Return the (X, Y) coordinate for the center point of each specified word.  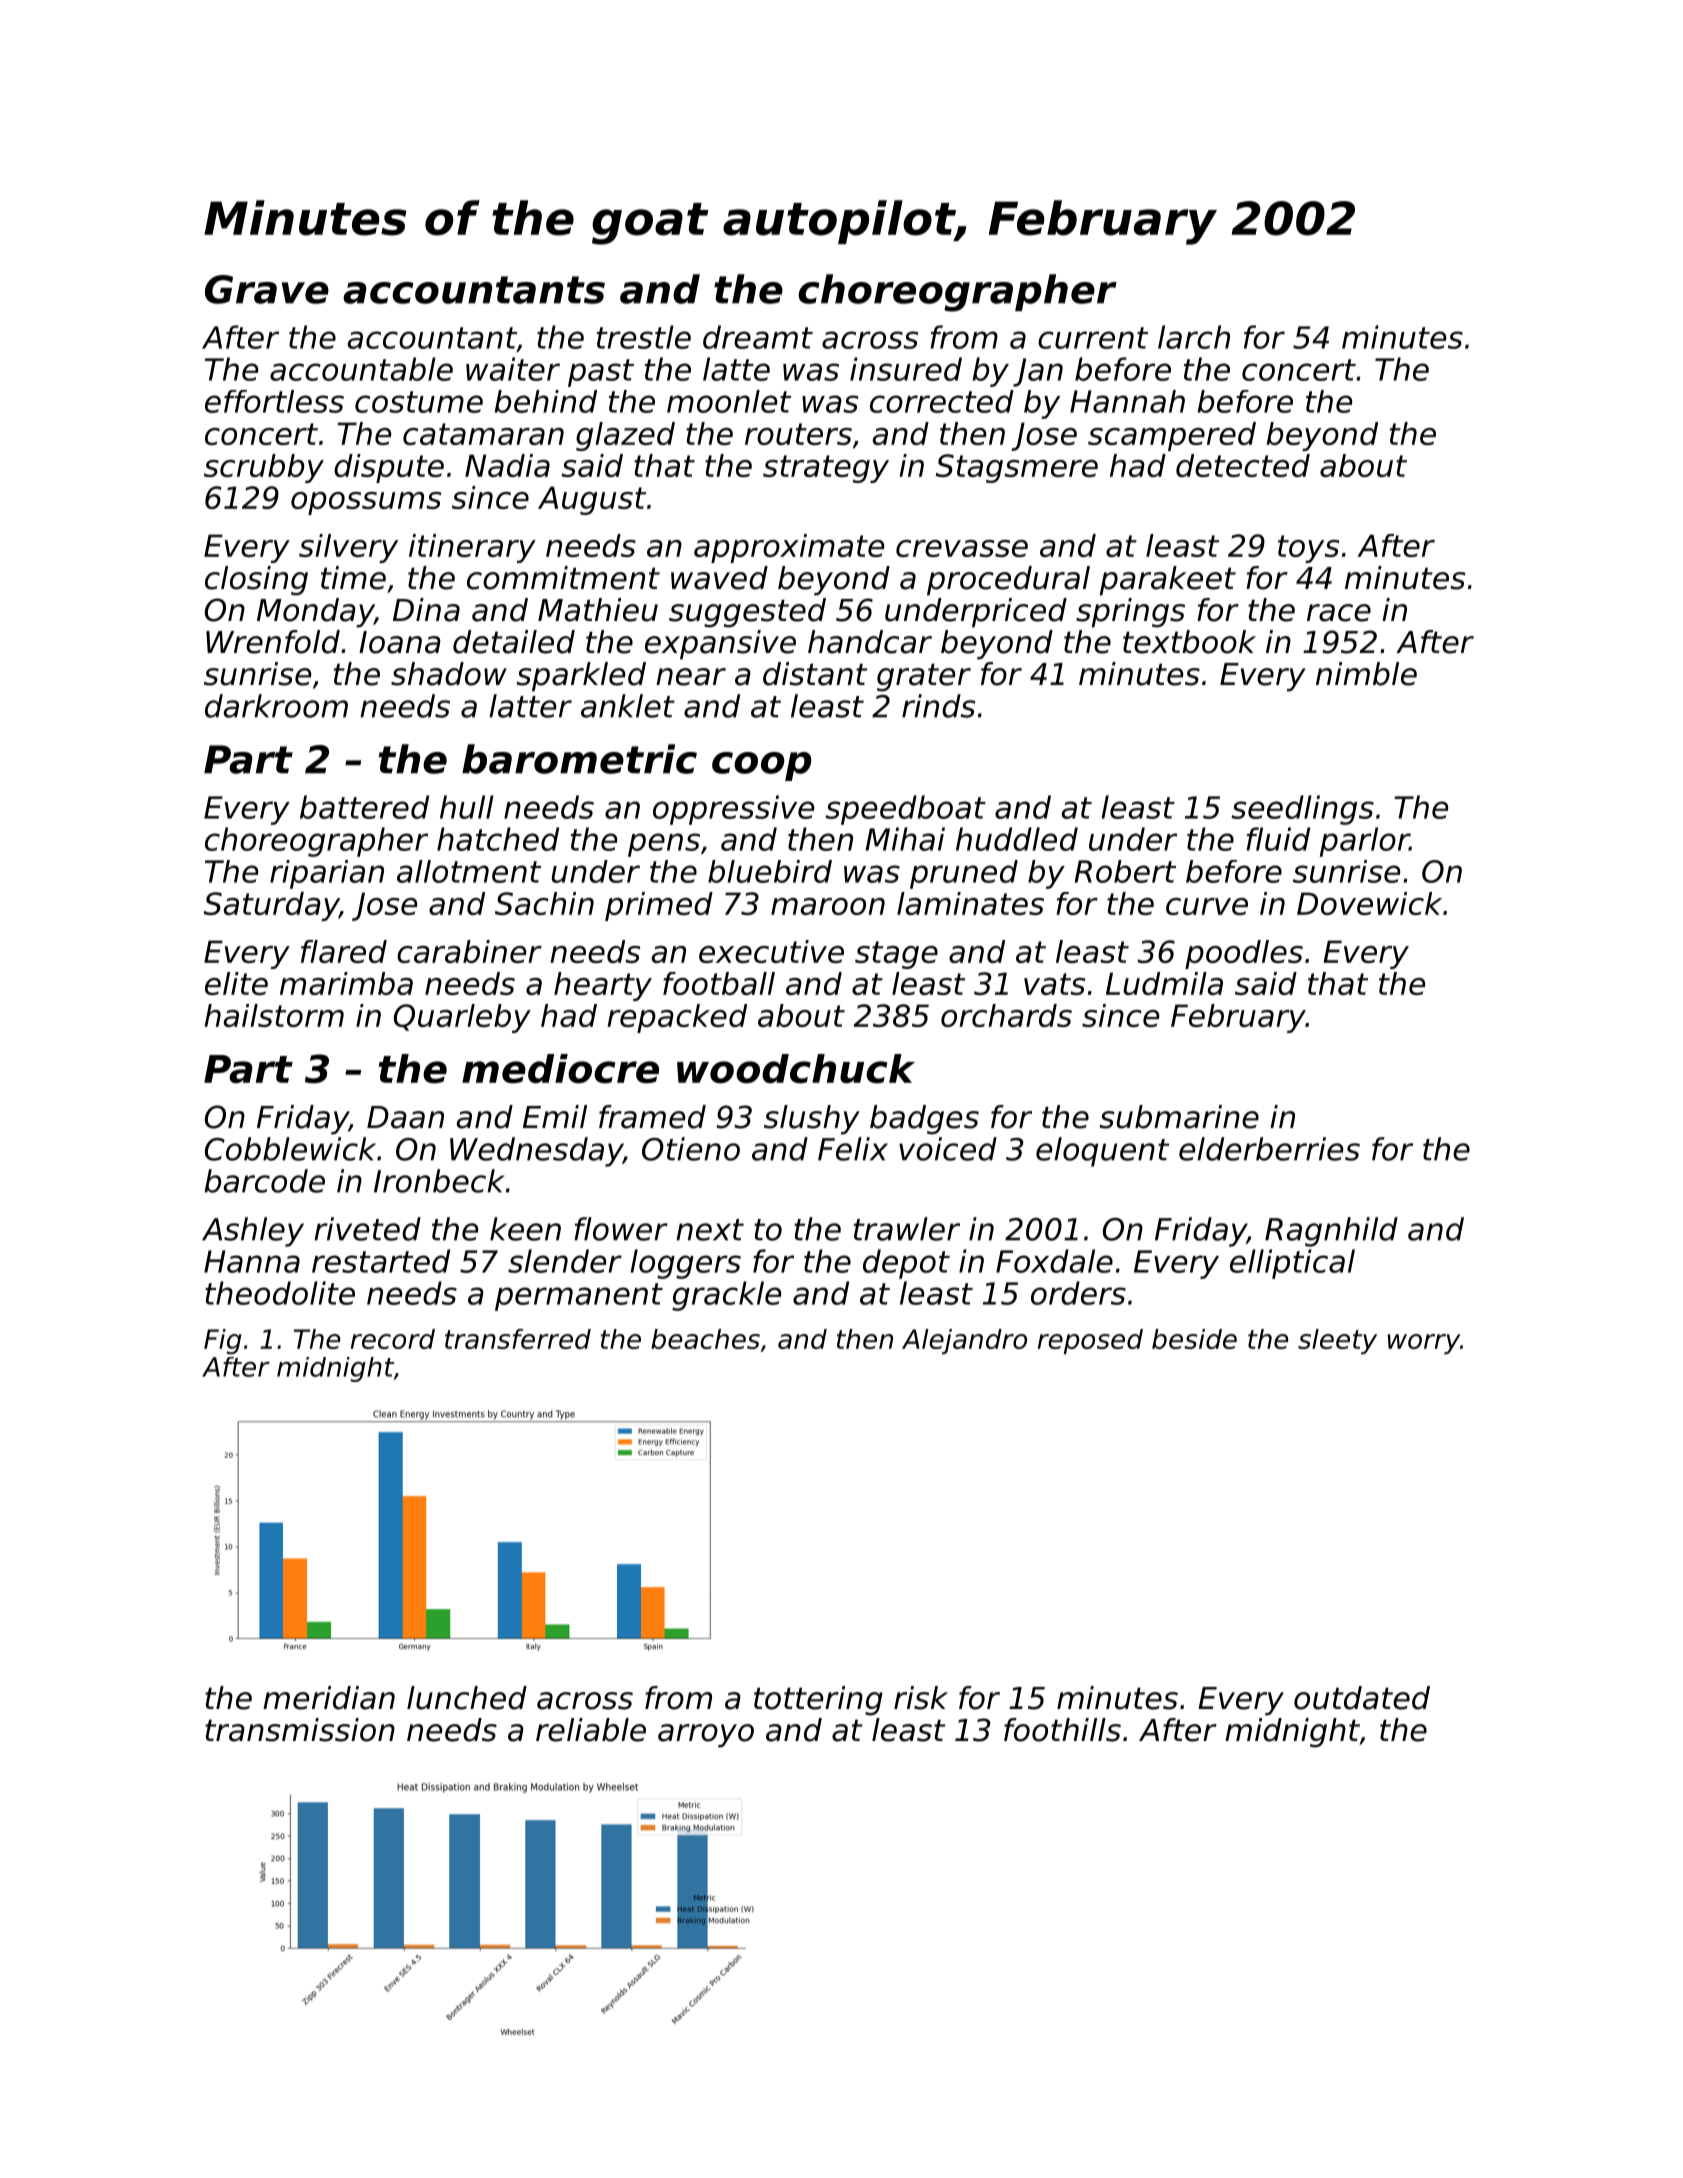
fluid (1278, 839)
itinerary (472, 548)
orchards (1006, 1015)
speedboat (905, 810)
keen (525, 1229)
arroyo (706, 1736)
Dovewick (1369, 903)
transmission (300, 1730)
